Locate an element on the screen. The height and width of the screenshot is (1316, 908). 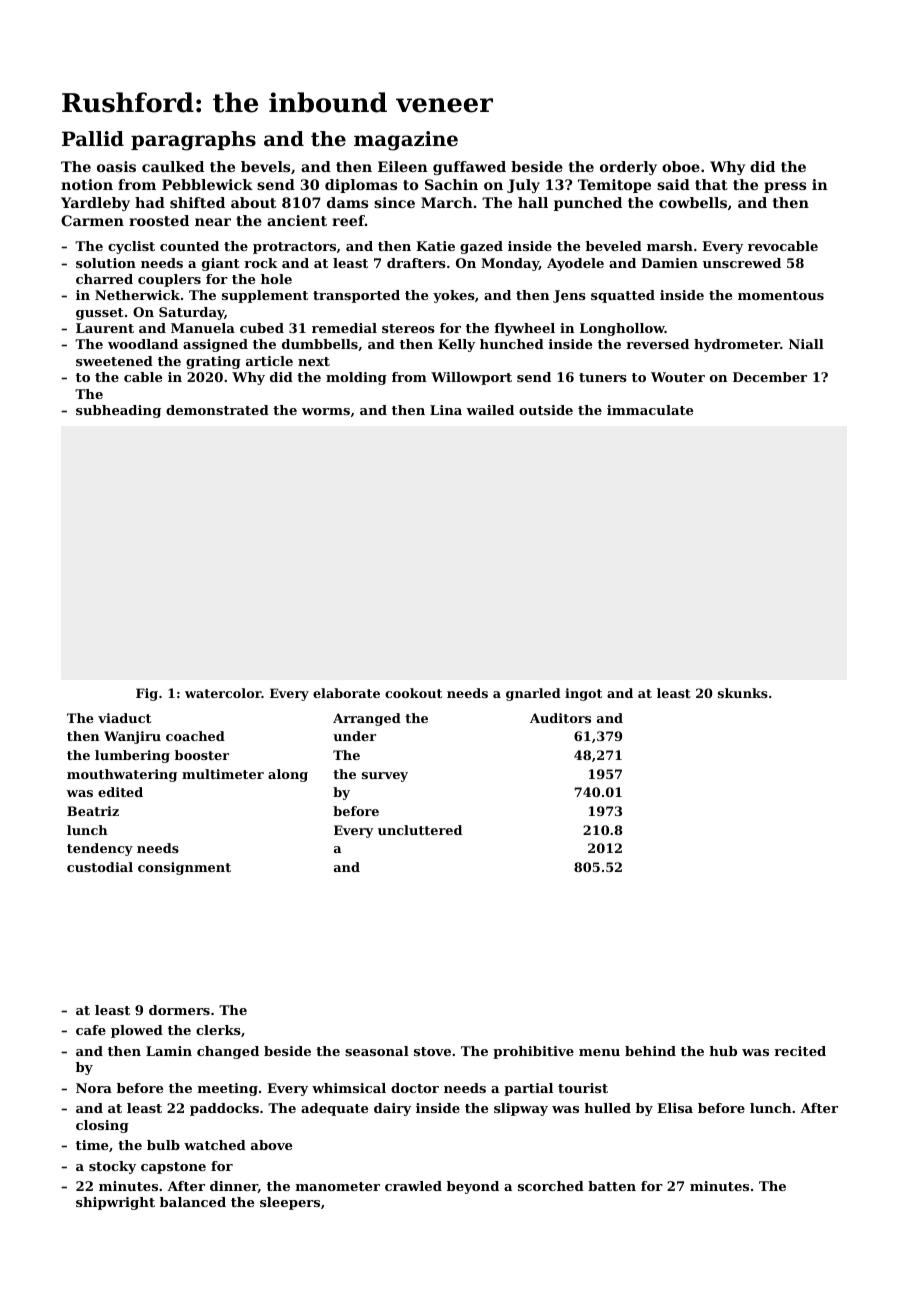
July is located at coordinates (523, 186).
